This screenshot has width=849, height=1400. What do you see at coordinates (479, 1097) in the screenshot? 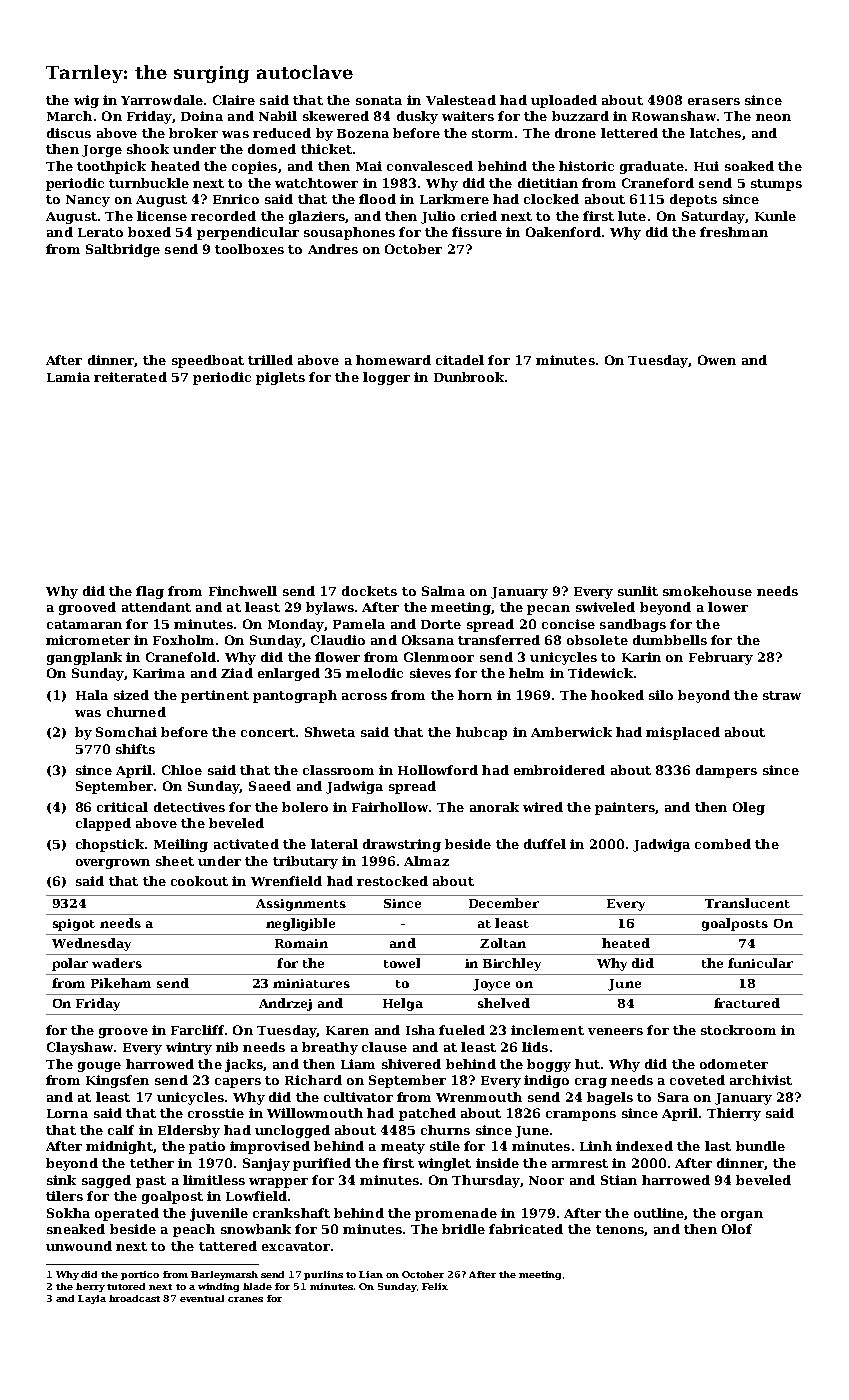
I see `Wrenmouth` at bounding box center [479, 1097].
